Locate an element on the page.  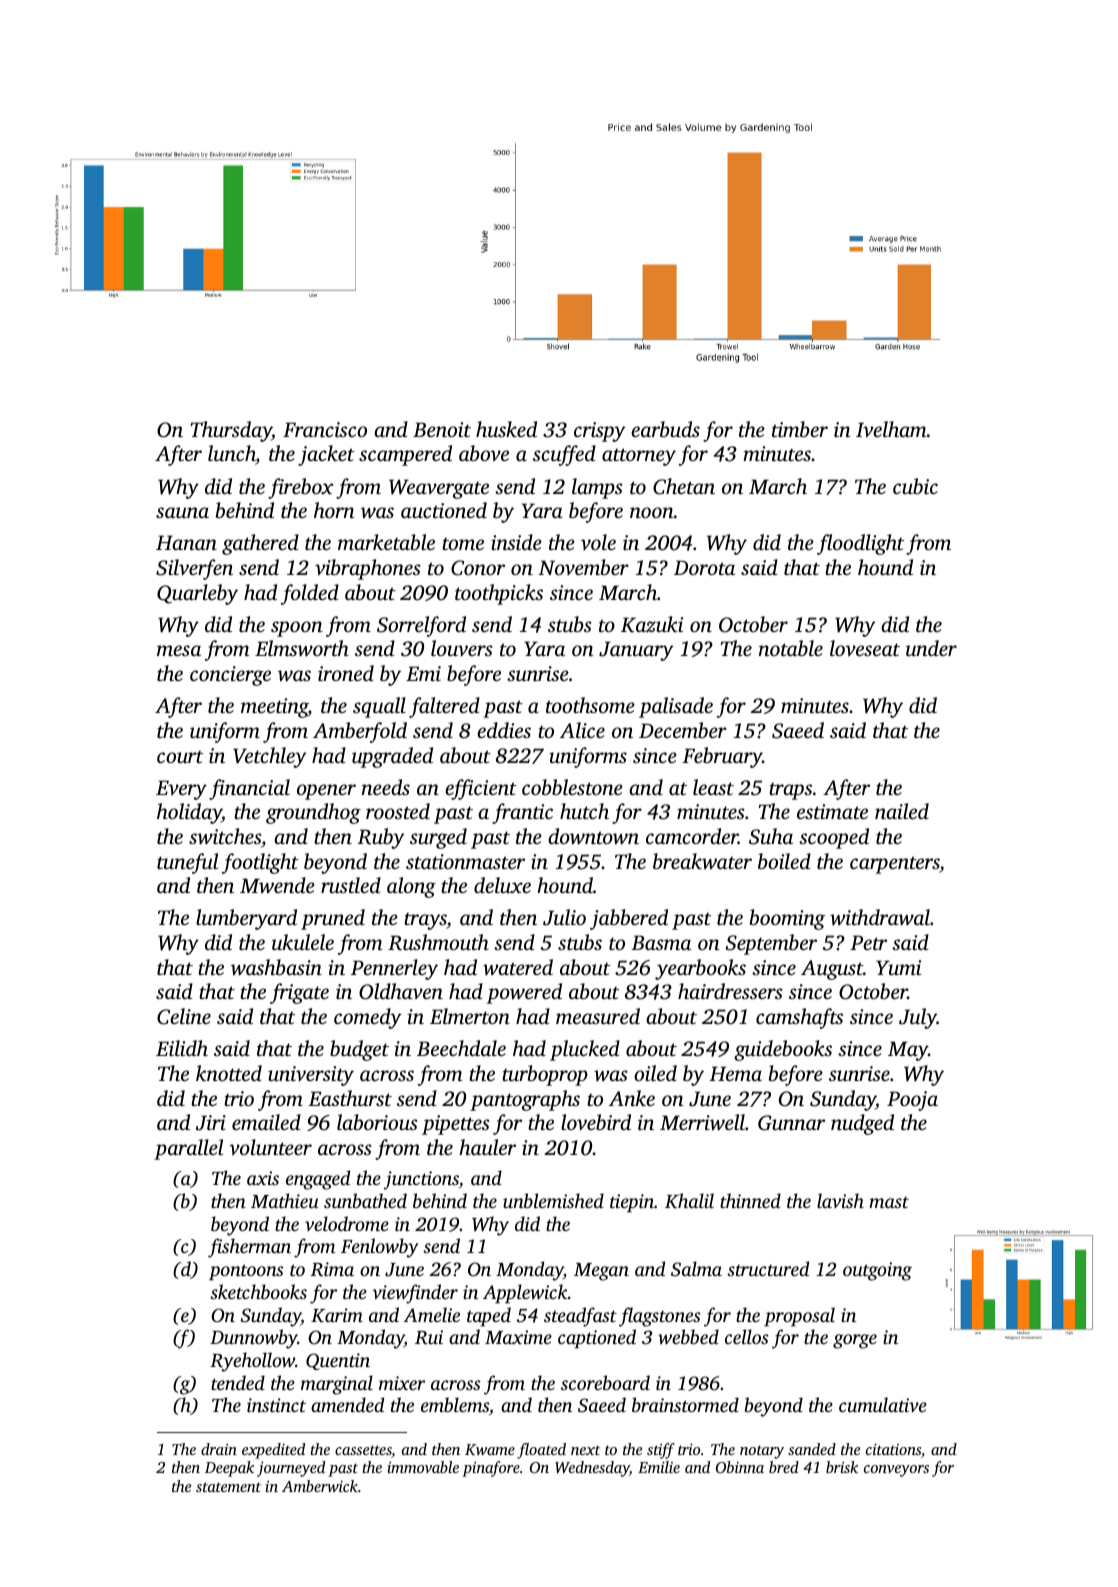
pipettes is located at coordinates (456, 1125).
